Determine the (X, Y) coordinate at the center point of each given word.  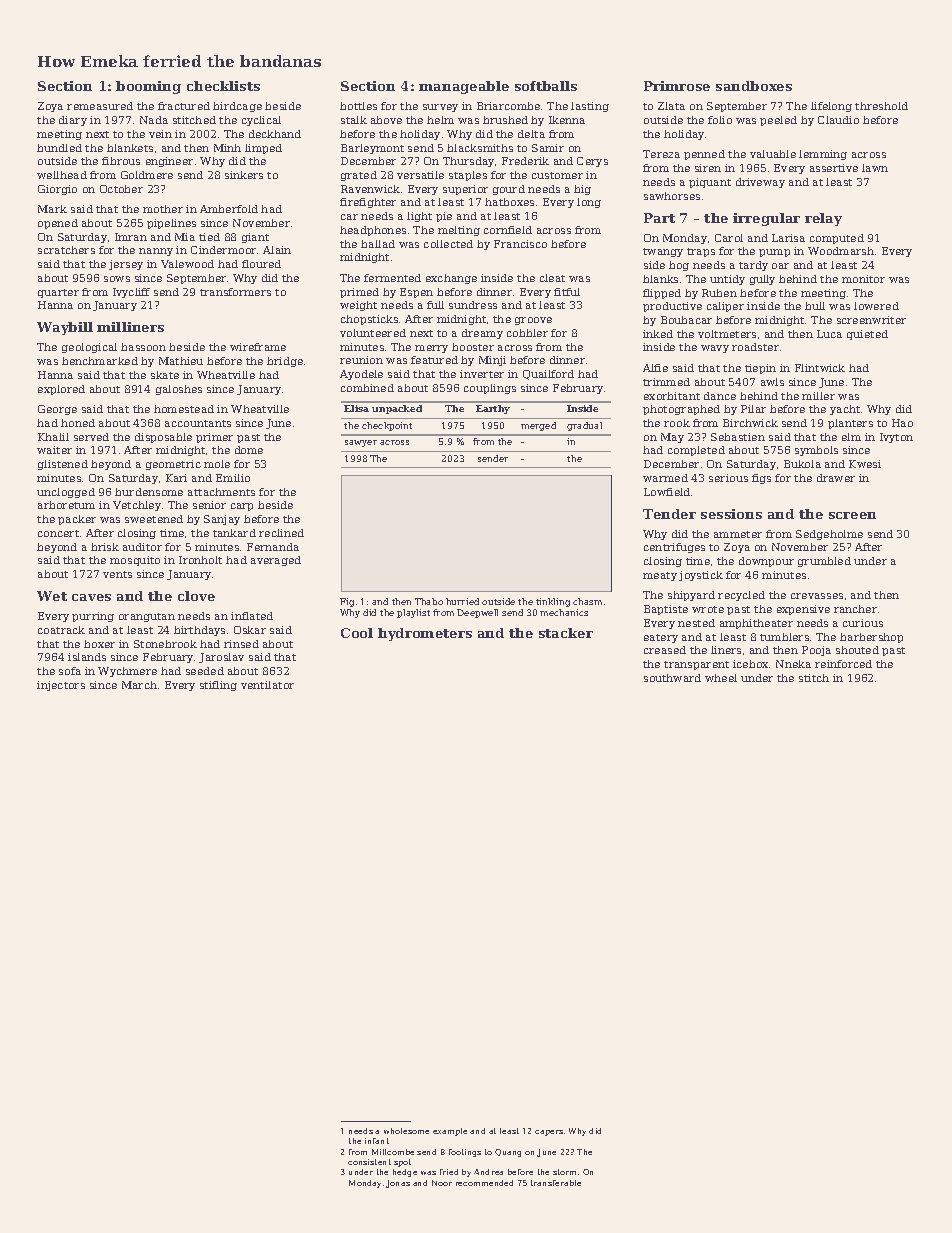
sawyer (361, 443)
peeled (778, 121)
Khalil (53, 437)
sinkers (244, 175)
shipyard (691, 596)
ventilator (267, 685)
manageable (464, 87)
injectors (61, 686)
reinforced (843, 664)
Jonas (398, 1184)
